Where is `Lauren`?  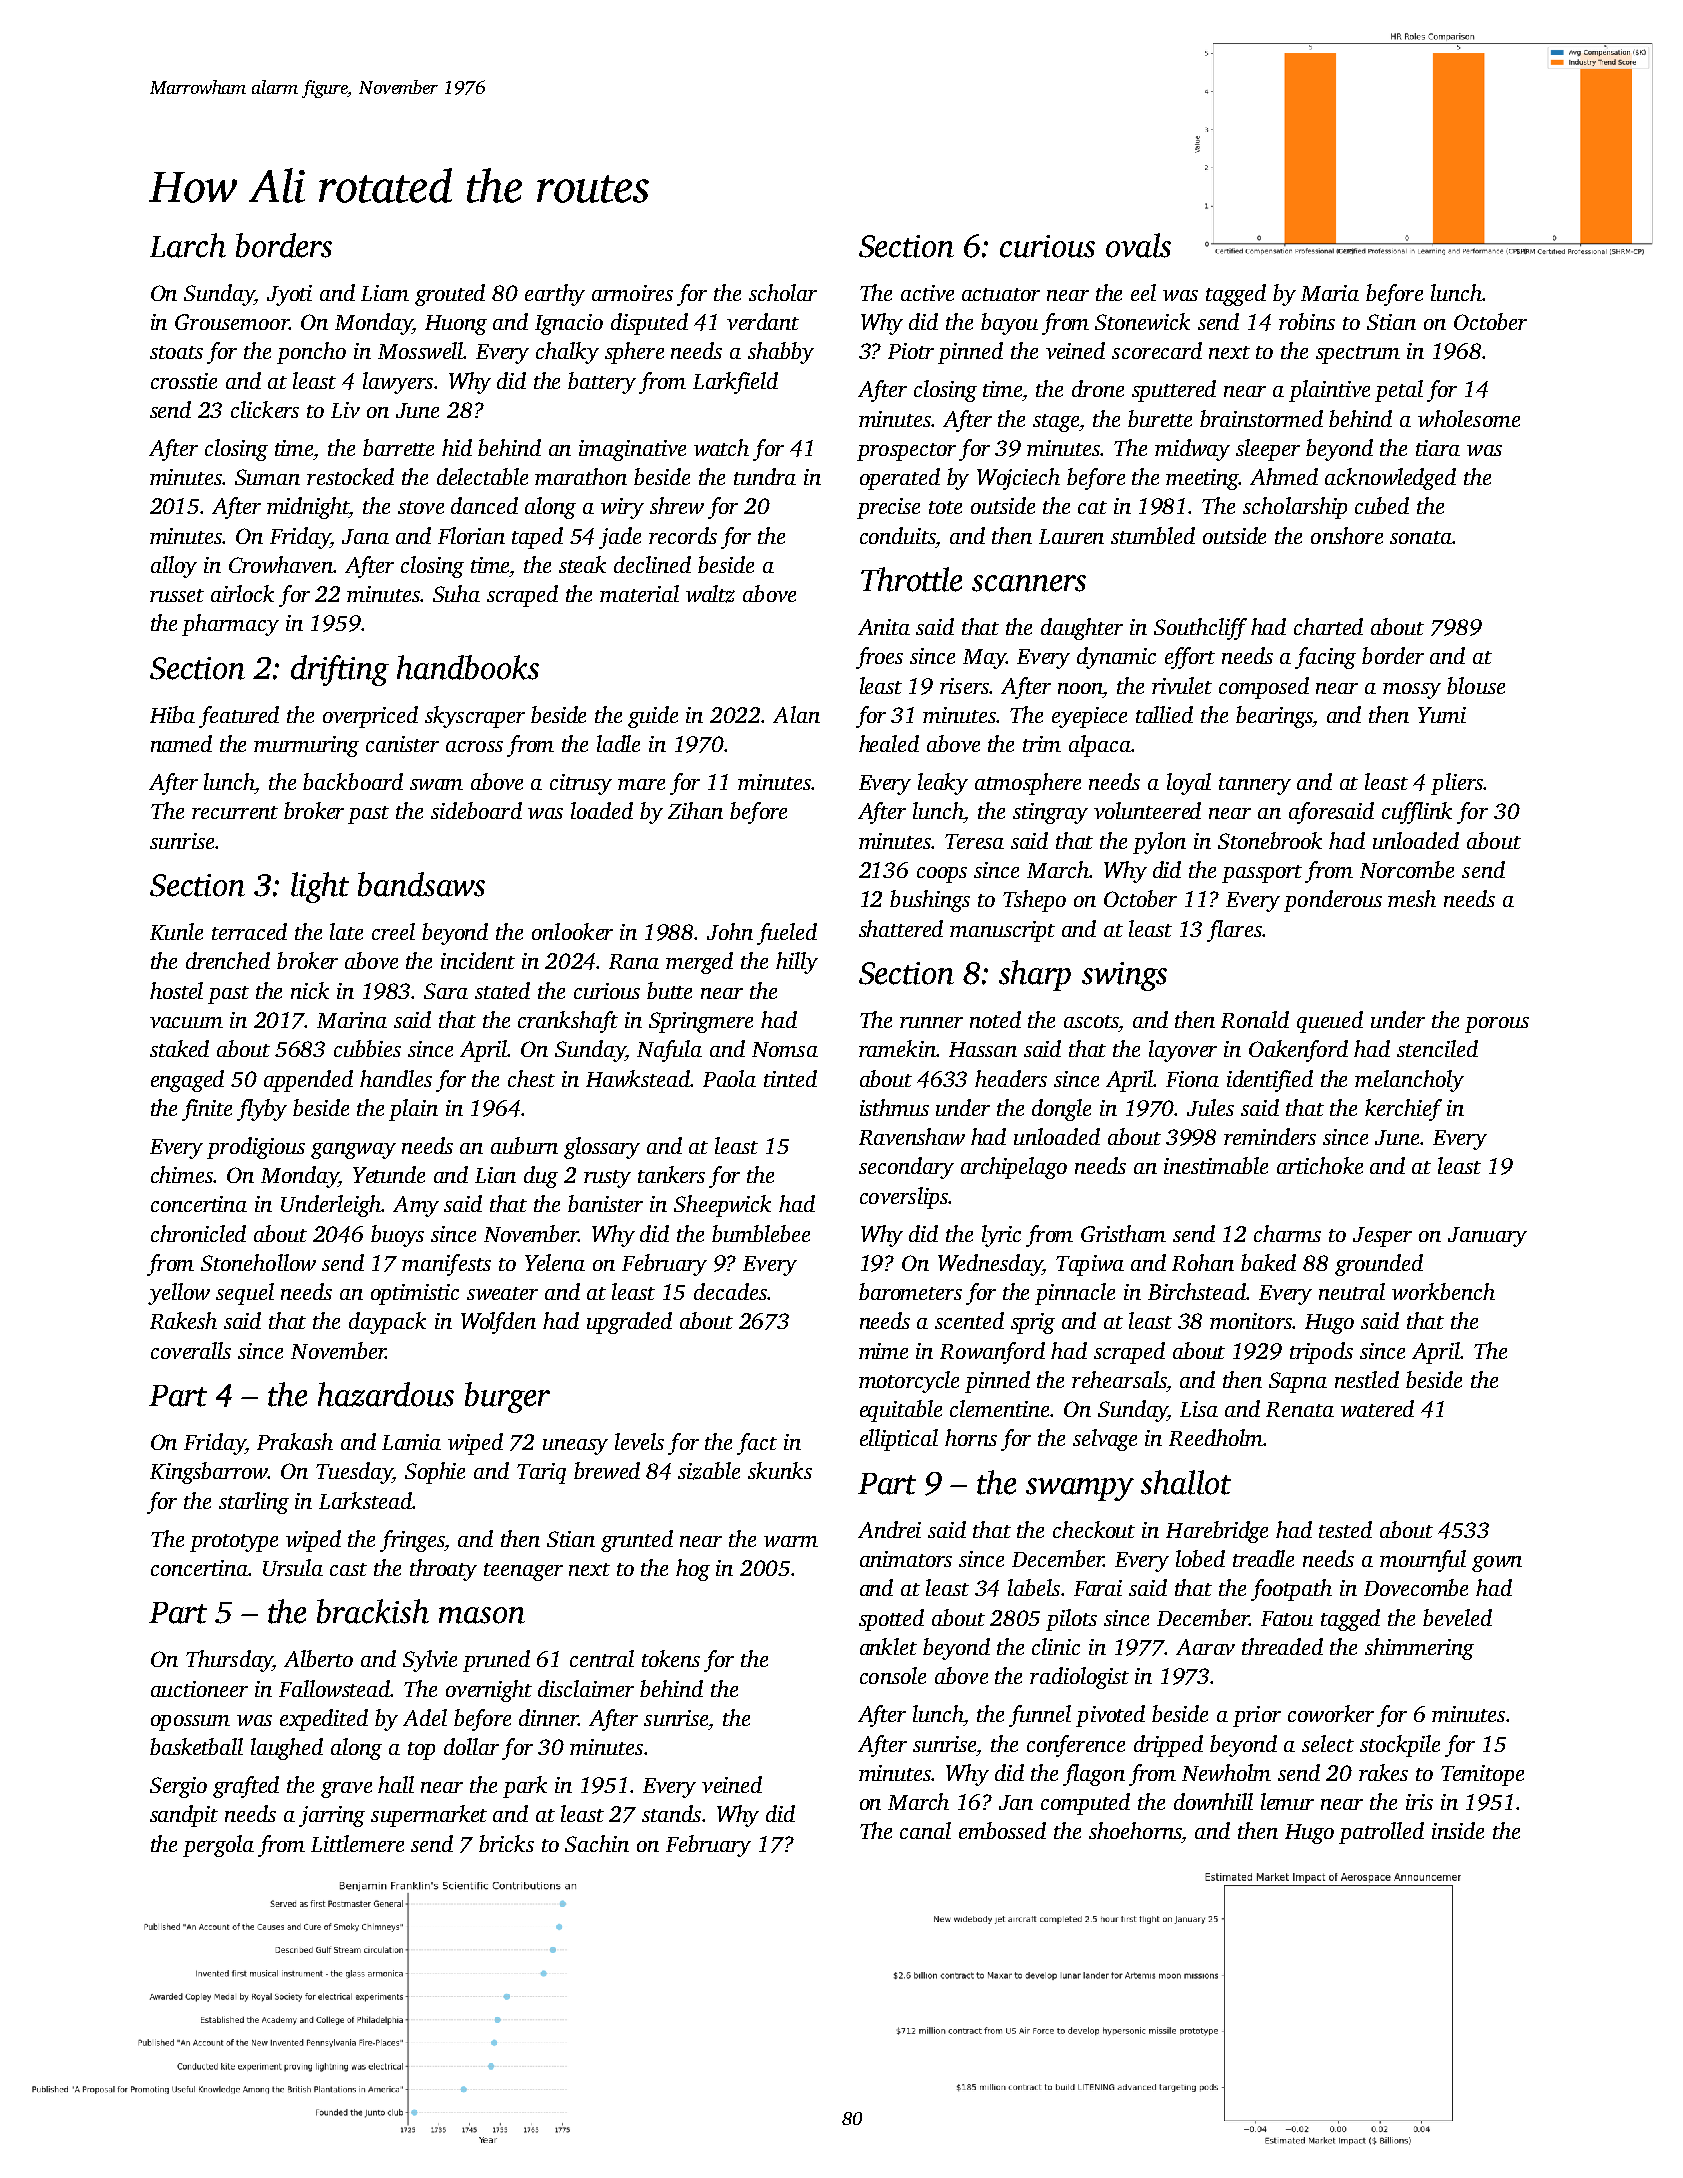
Lauren is located at coordinates (1071, 536).
